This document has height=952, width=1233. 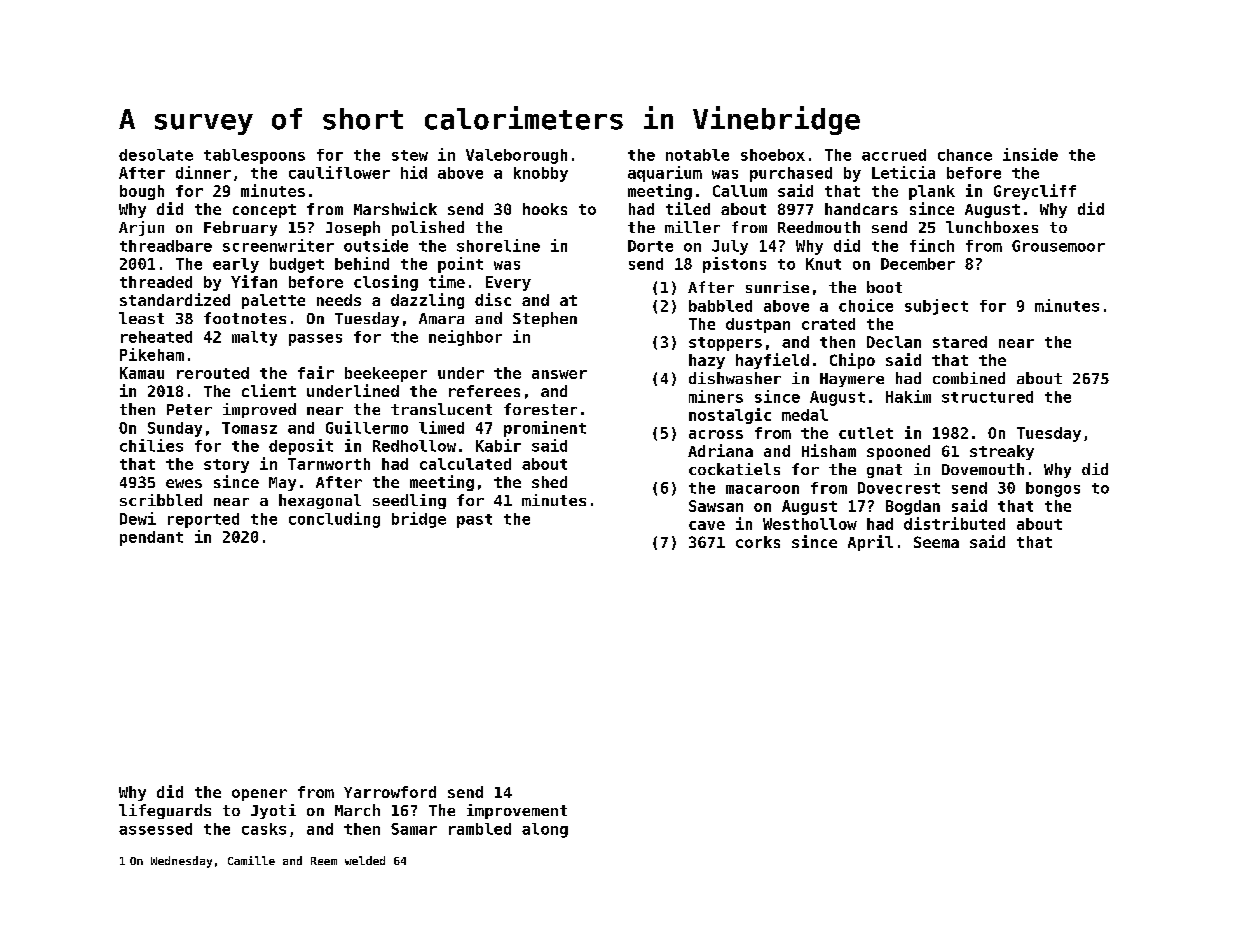 What do you see at coordinates (395, 208) in the document?
I see `Marshwick` at bounding box center [395, 208].
